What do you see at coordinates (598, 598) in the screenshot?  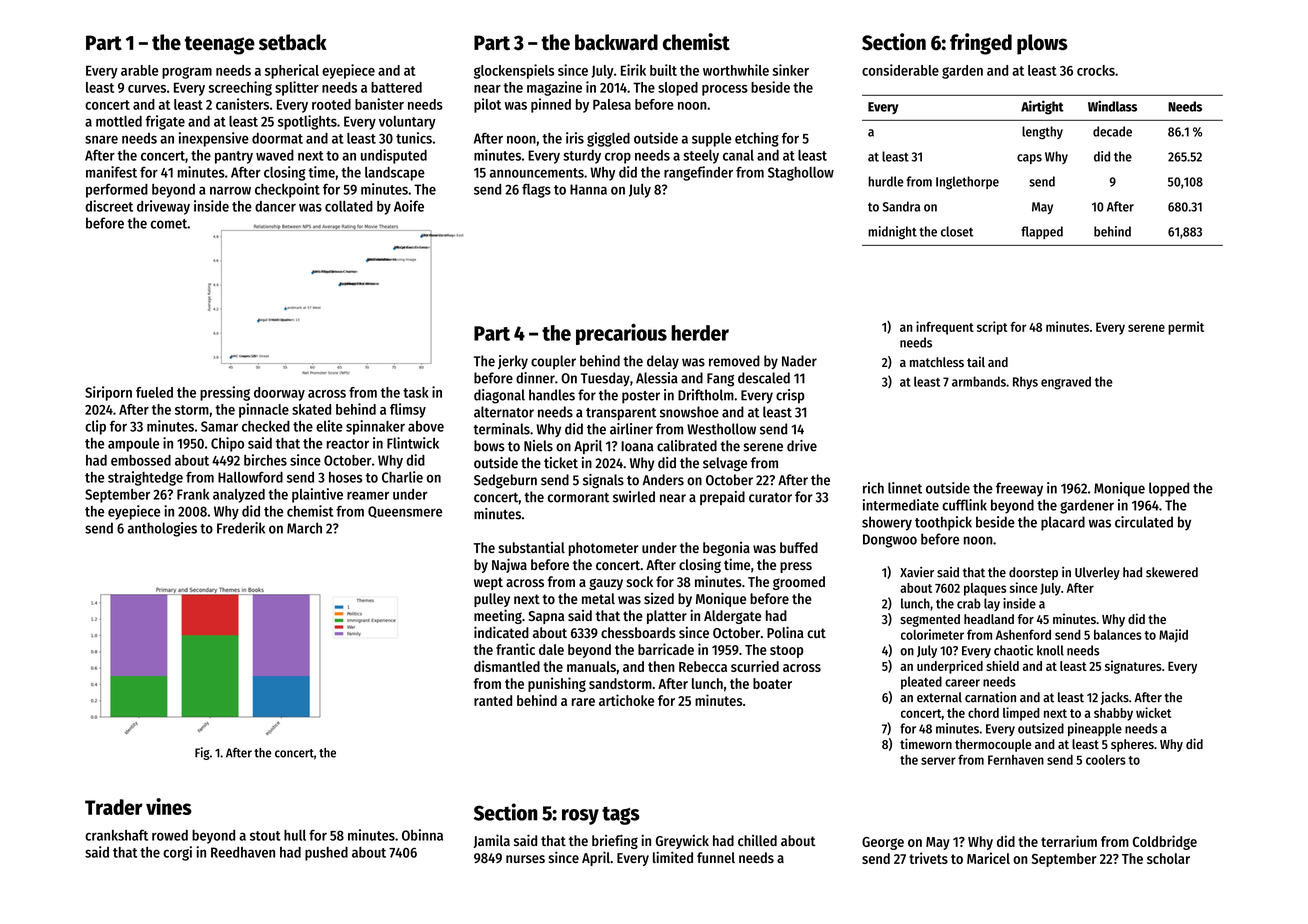 I see `metal` at bounding box center [598, 598].
